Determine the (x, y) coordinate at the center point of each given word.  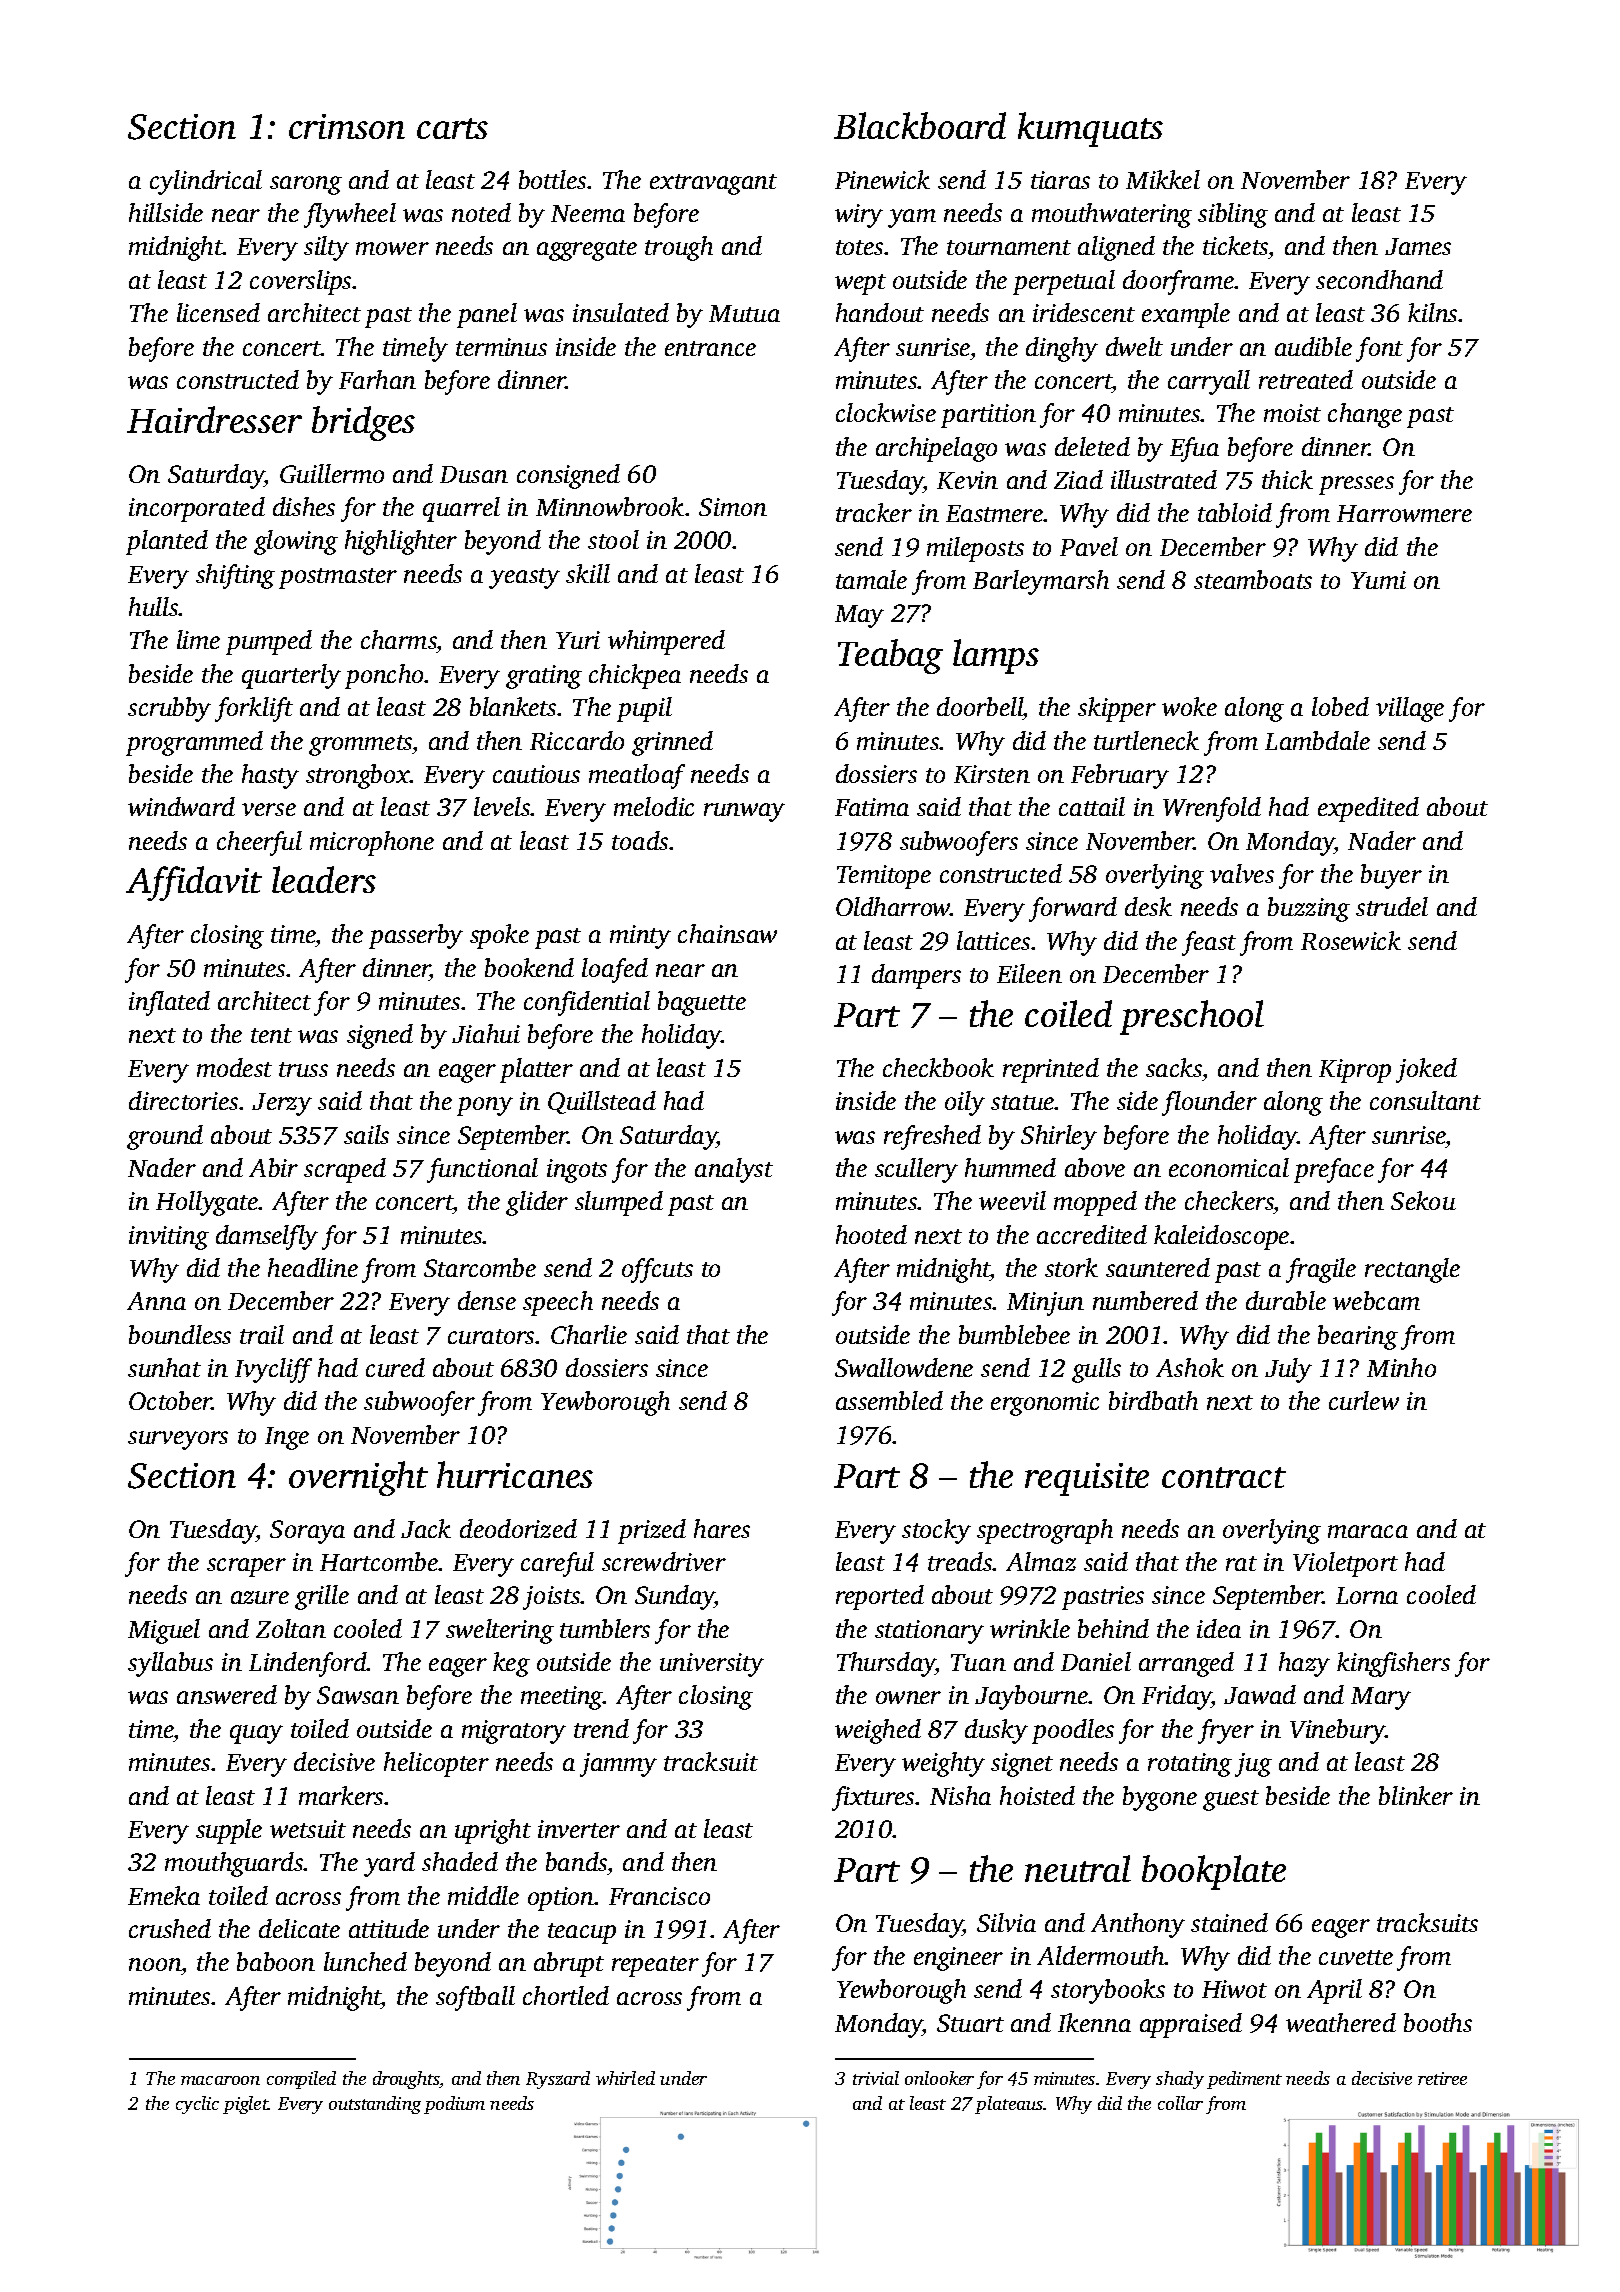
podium (454, 2105)
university (712, 1665)
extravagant (713, 184)
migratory (514, 1732)
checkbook (938, 1067)
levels (502, 806)
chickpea (635, 676)
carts (452, 128)
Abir (273, 1167)
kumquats (1090, 129)
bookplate (1214, 1872)
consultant (1425, 1100)
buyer (1391, 876)
